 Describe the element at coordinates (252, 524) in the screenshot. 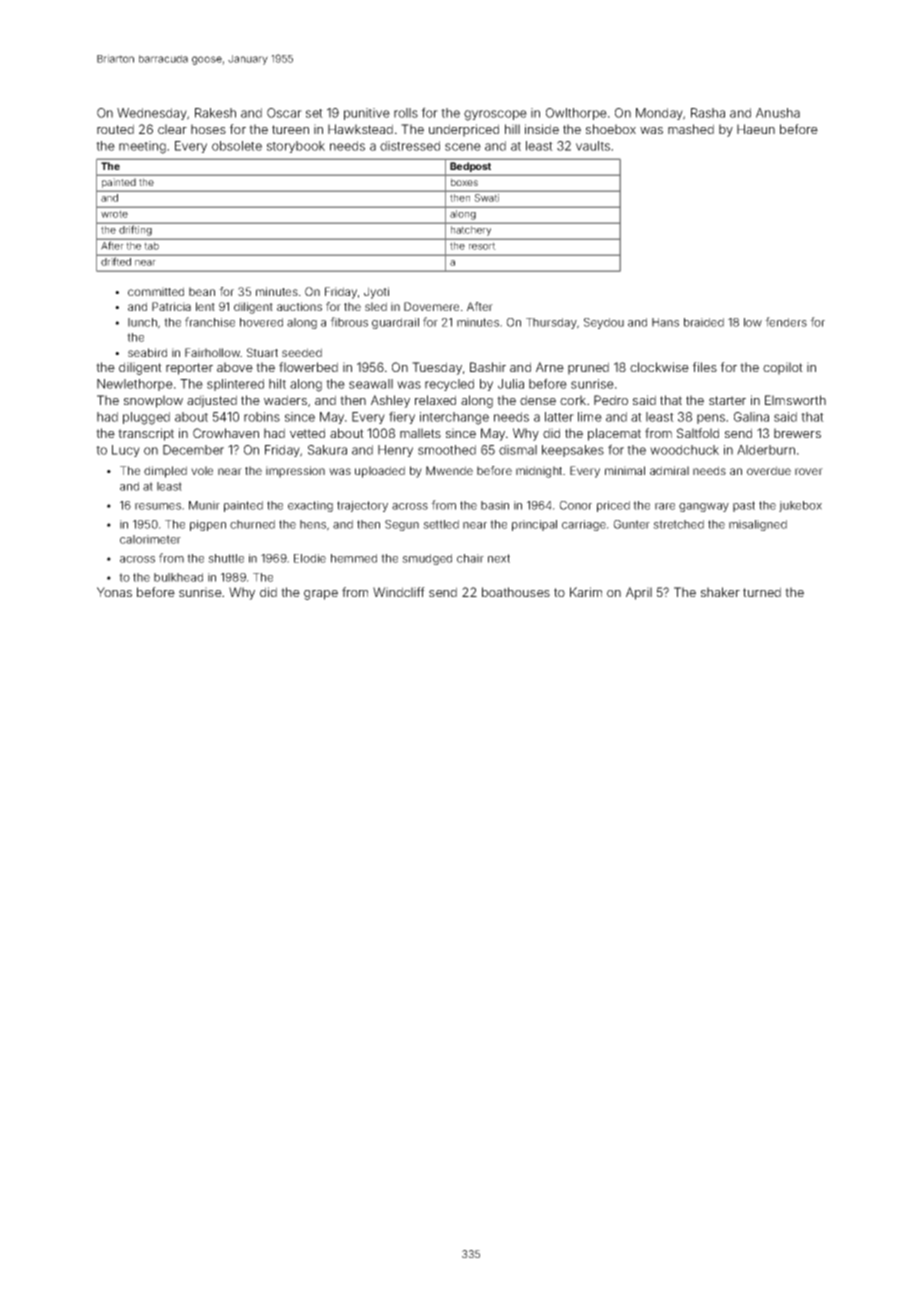

I see `churned` at that location.
